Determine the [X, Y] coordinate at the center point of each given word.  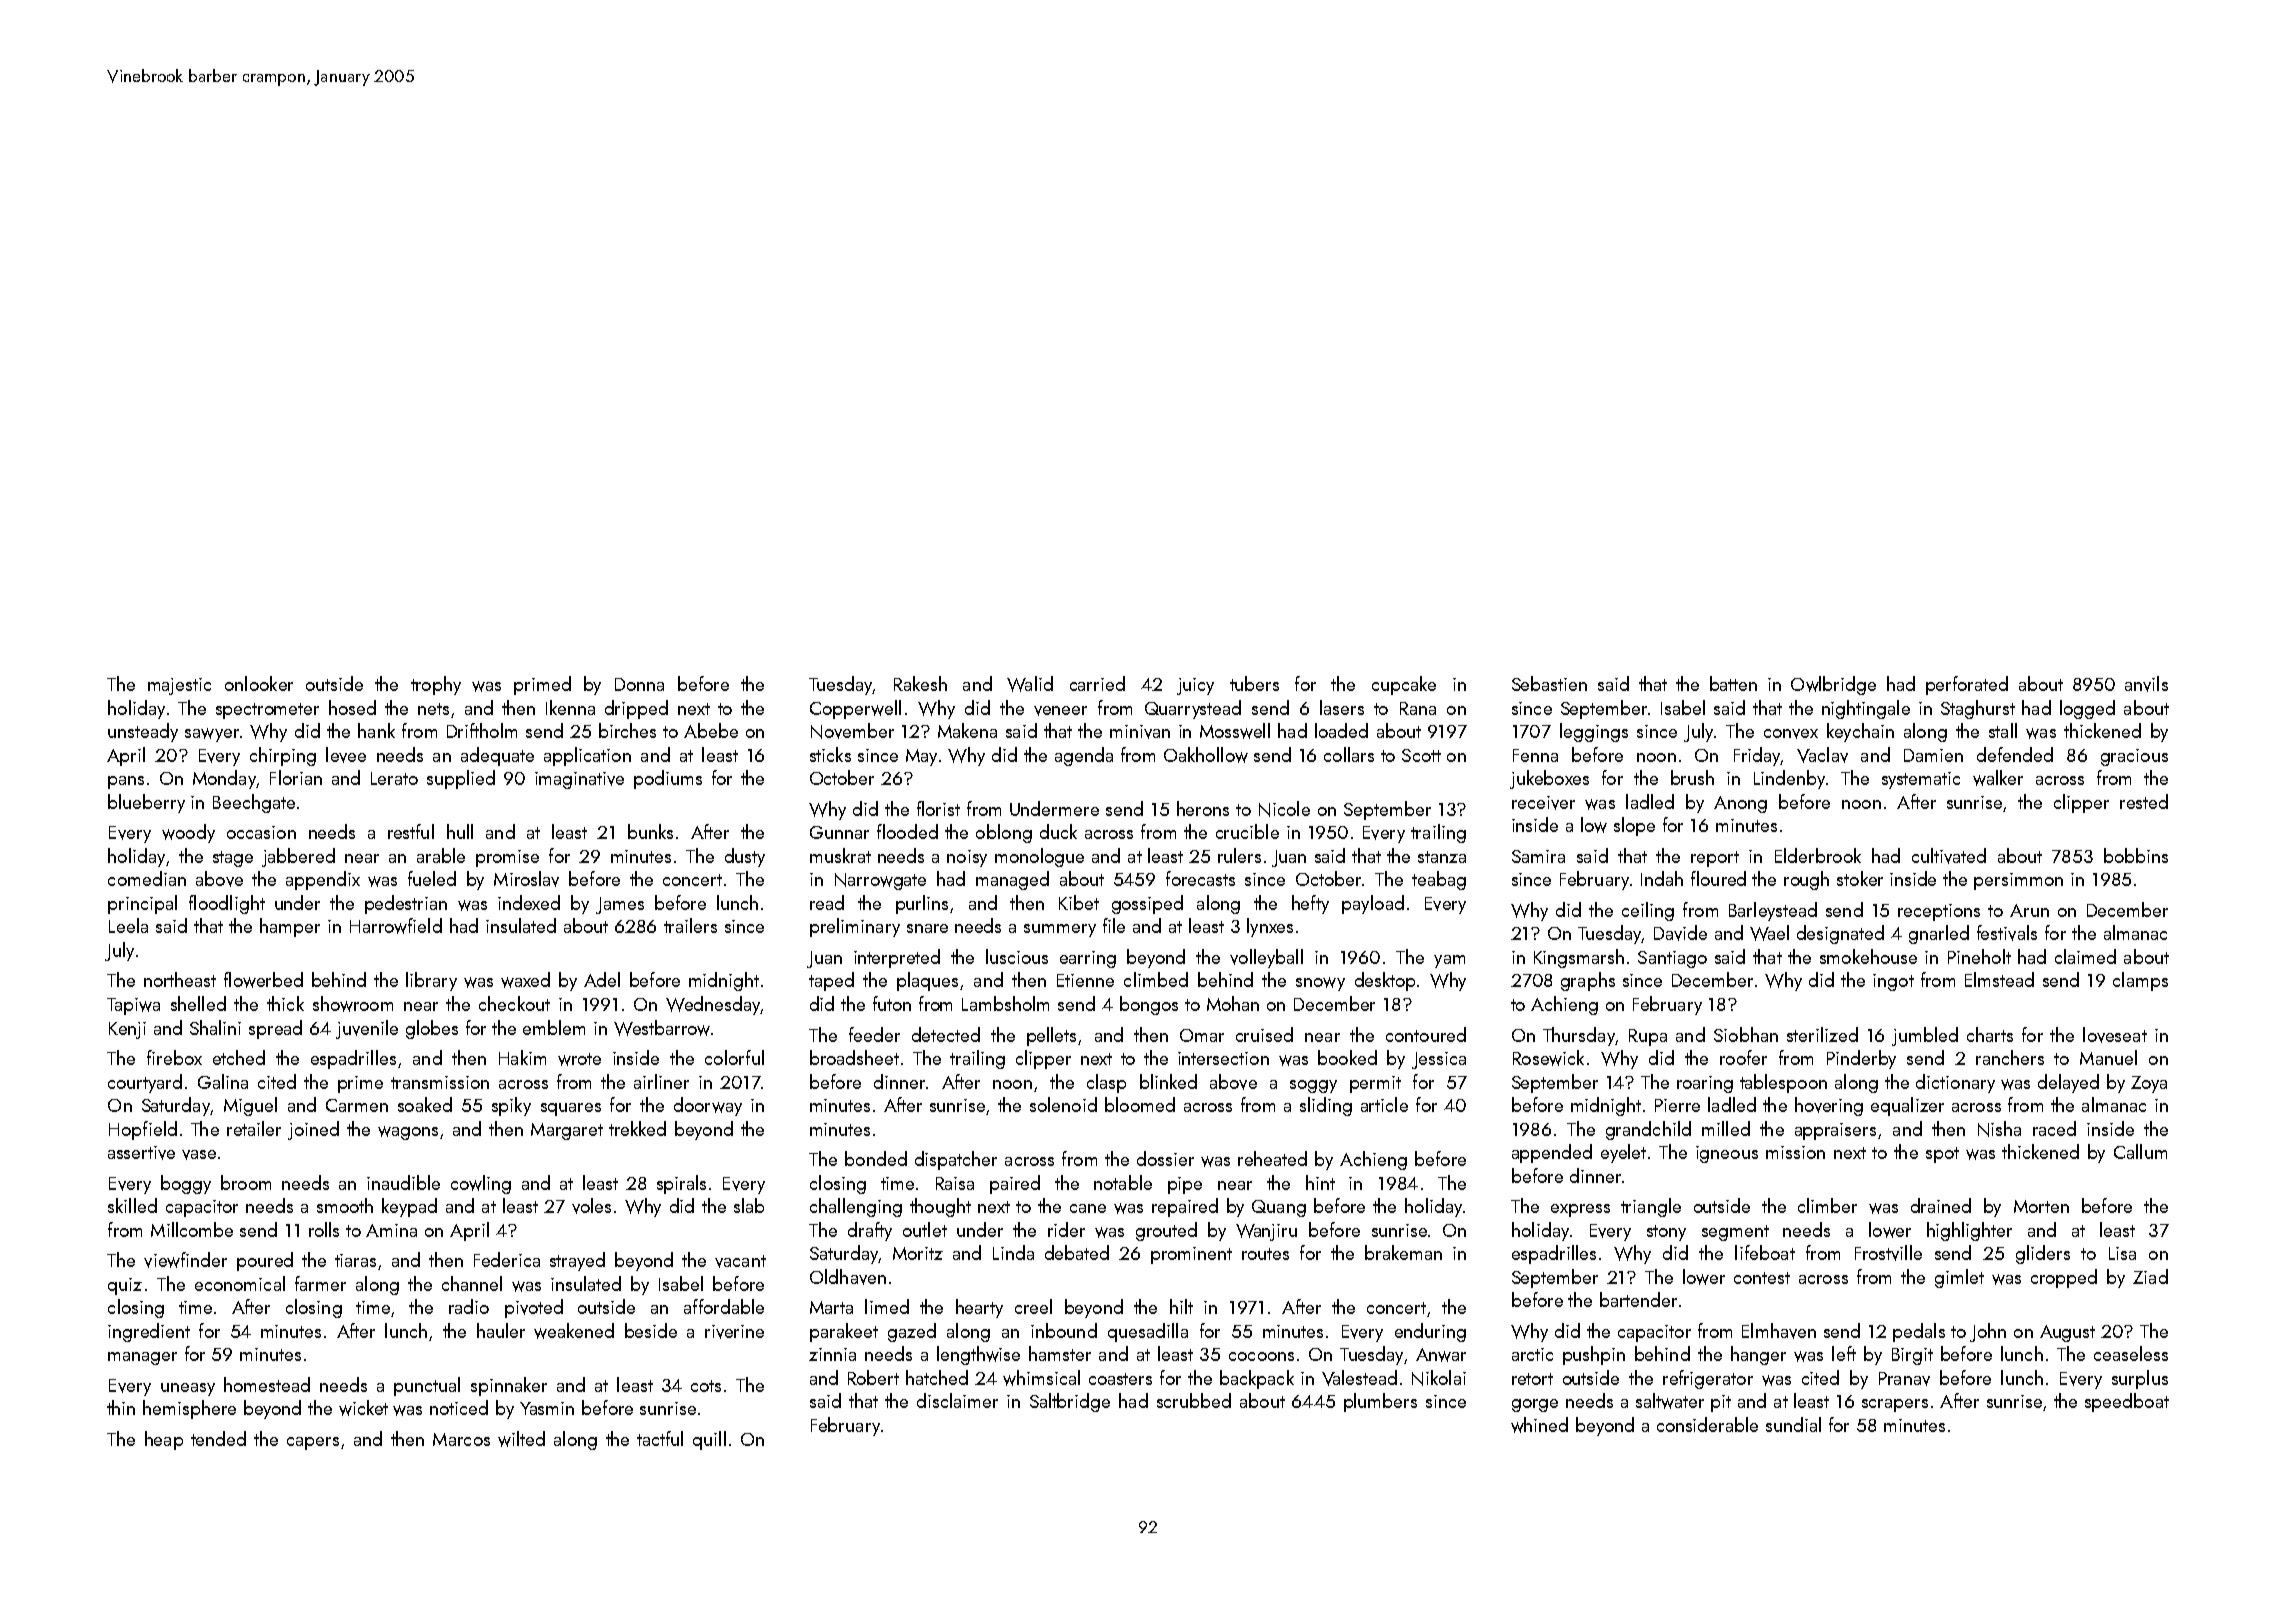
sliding [1326, 1106]
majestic [179, 686]
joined [313, 1130]
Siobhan [1746, 1034]
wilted [521, 1439]
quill [709, 1440]
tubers [1254, 683]
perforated [1967, 685]
